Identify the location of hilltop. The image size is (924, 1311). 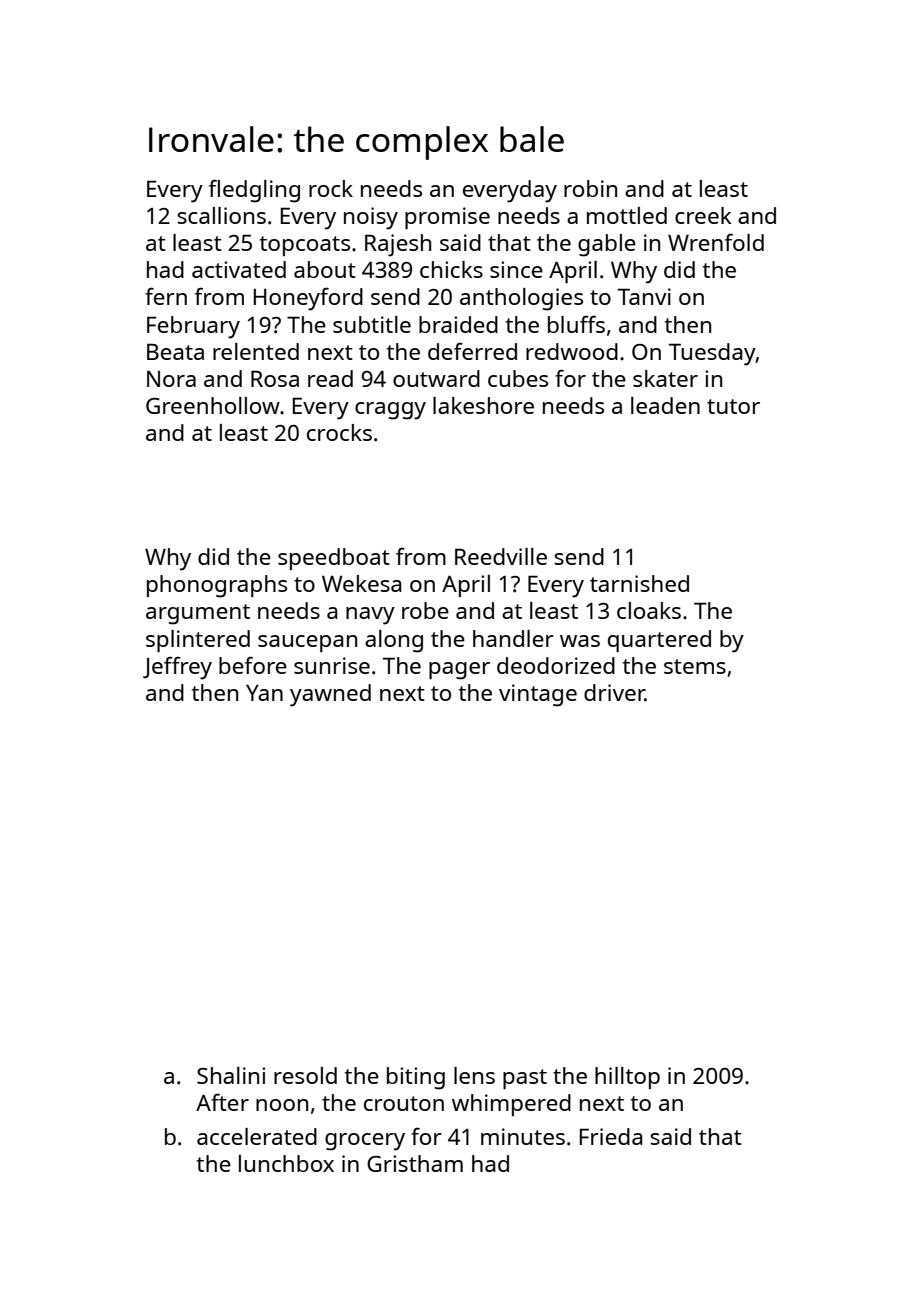
(627, 1078).
